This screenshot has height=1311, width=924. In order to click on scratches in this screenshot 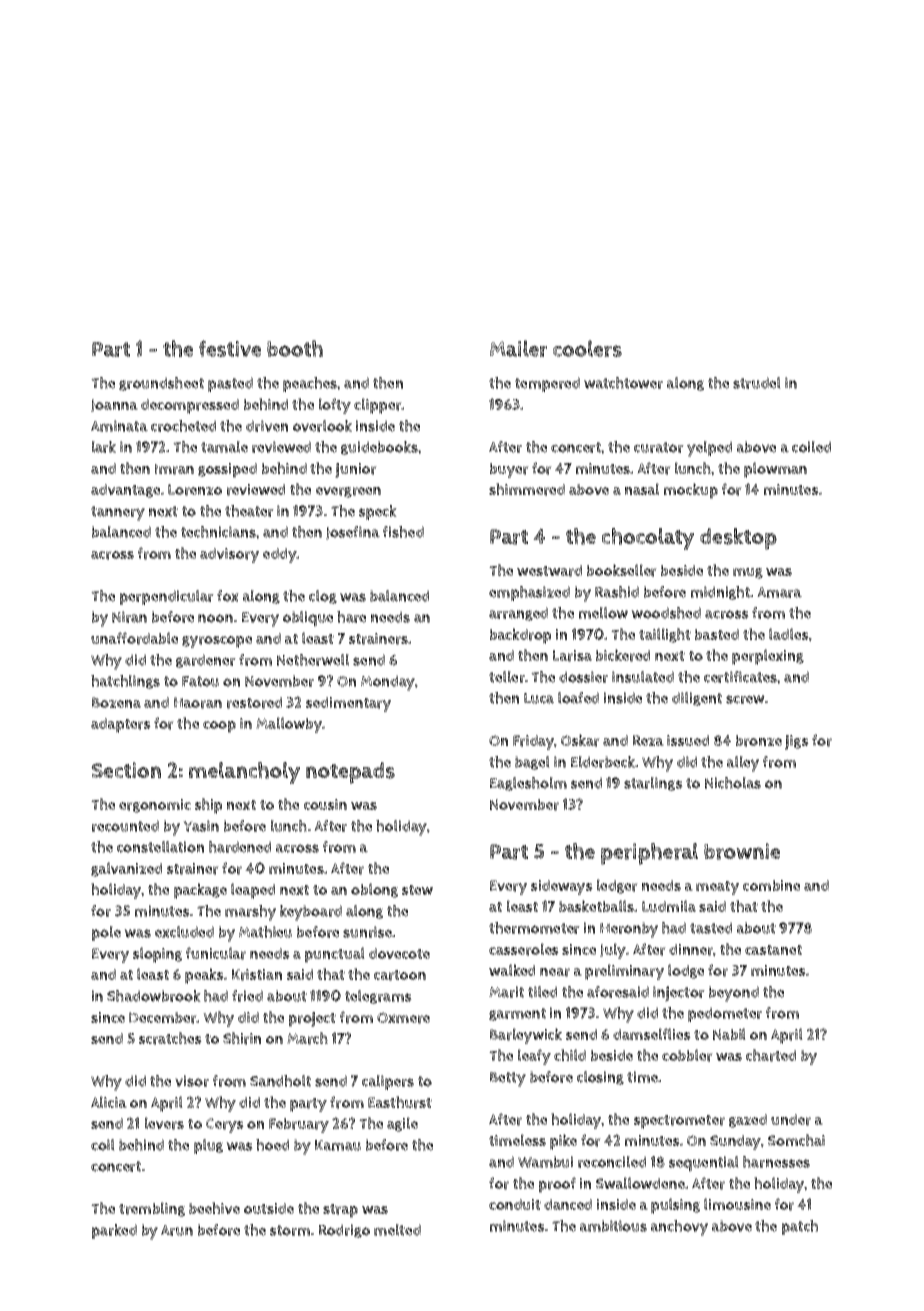, I will do `click(170, 1038)`.
